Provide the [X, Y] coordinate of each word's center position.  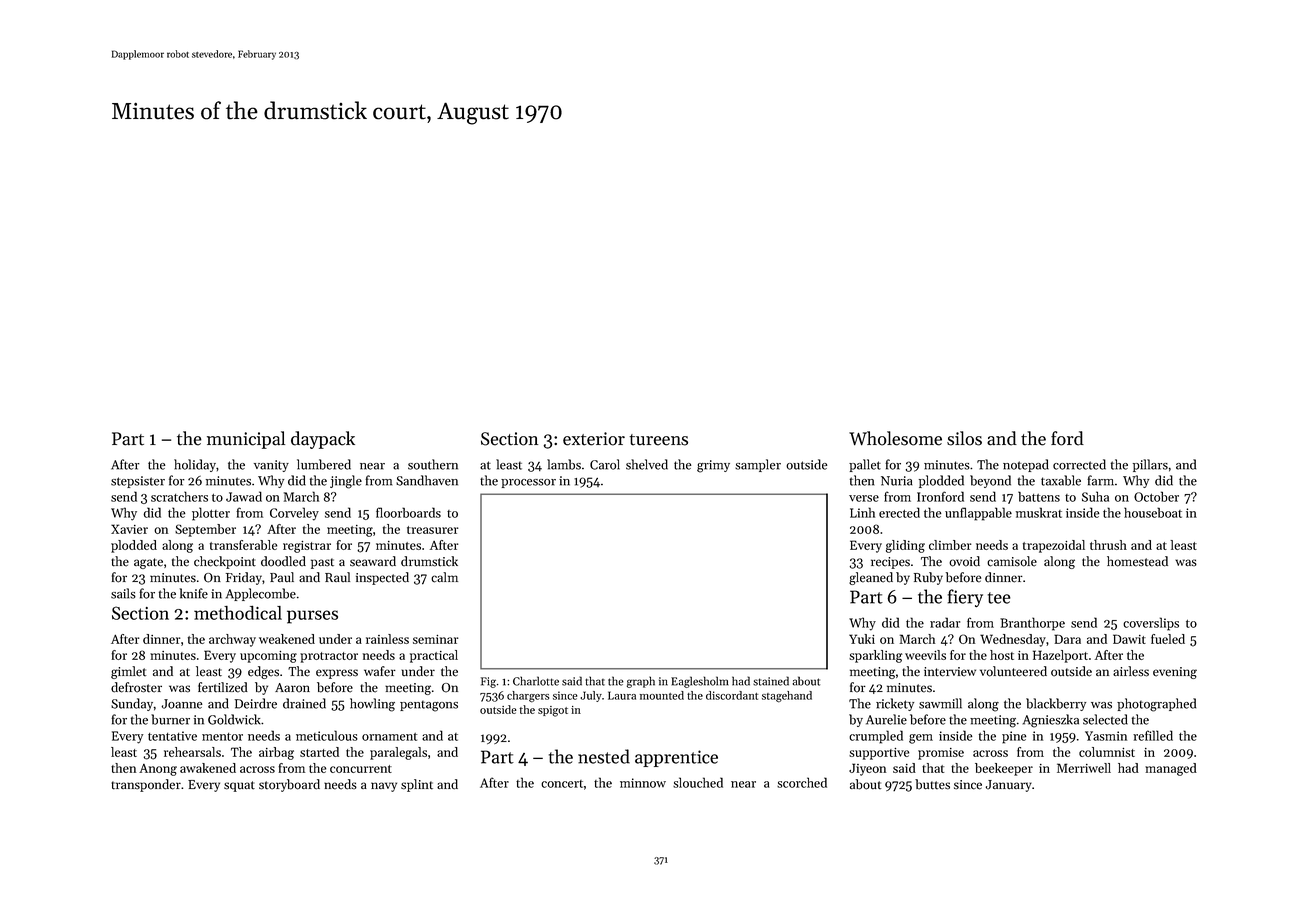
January [1009, 786]
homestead [1137, 561]
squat [239, 786]
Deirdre [256, 703]
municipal [246, 440]
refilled [1153, 735]
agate [148, 563]
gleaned [871, 578]
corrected [1079, 464]
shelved [647, 464]
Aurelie [886, 719]
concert [562, 784]
